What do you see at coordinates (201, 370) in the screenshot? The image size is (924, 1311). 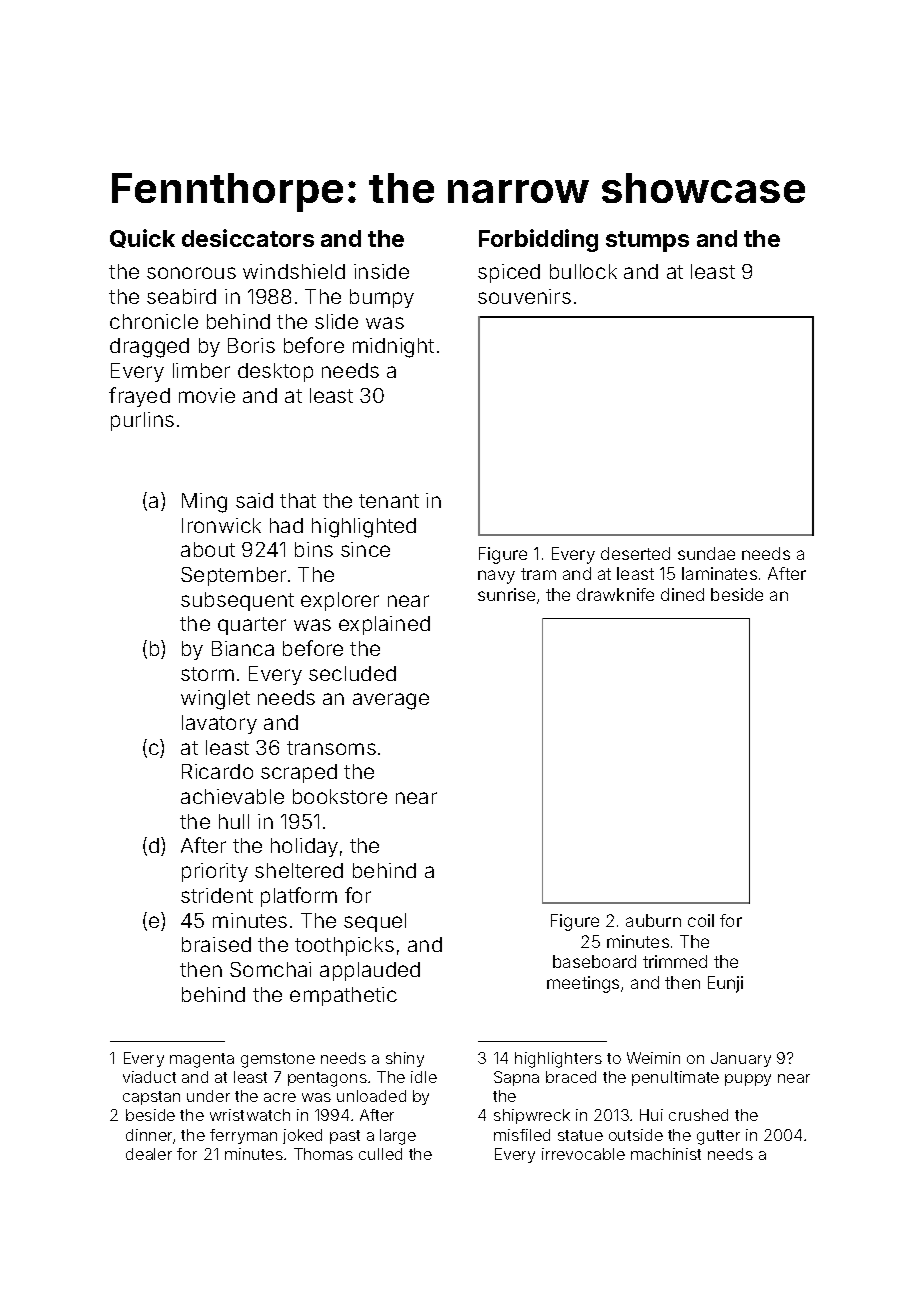 I see `limber` at bounding box center [201, 370].
